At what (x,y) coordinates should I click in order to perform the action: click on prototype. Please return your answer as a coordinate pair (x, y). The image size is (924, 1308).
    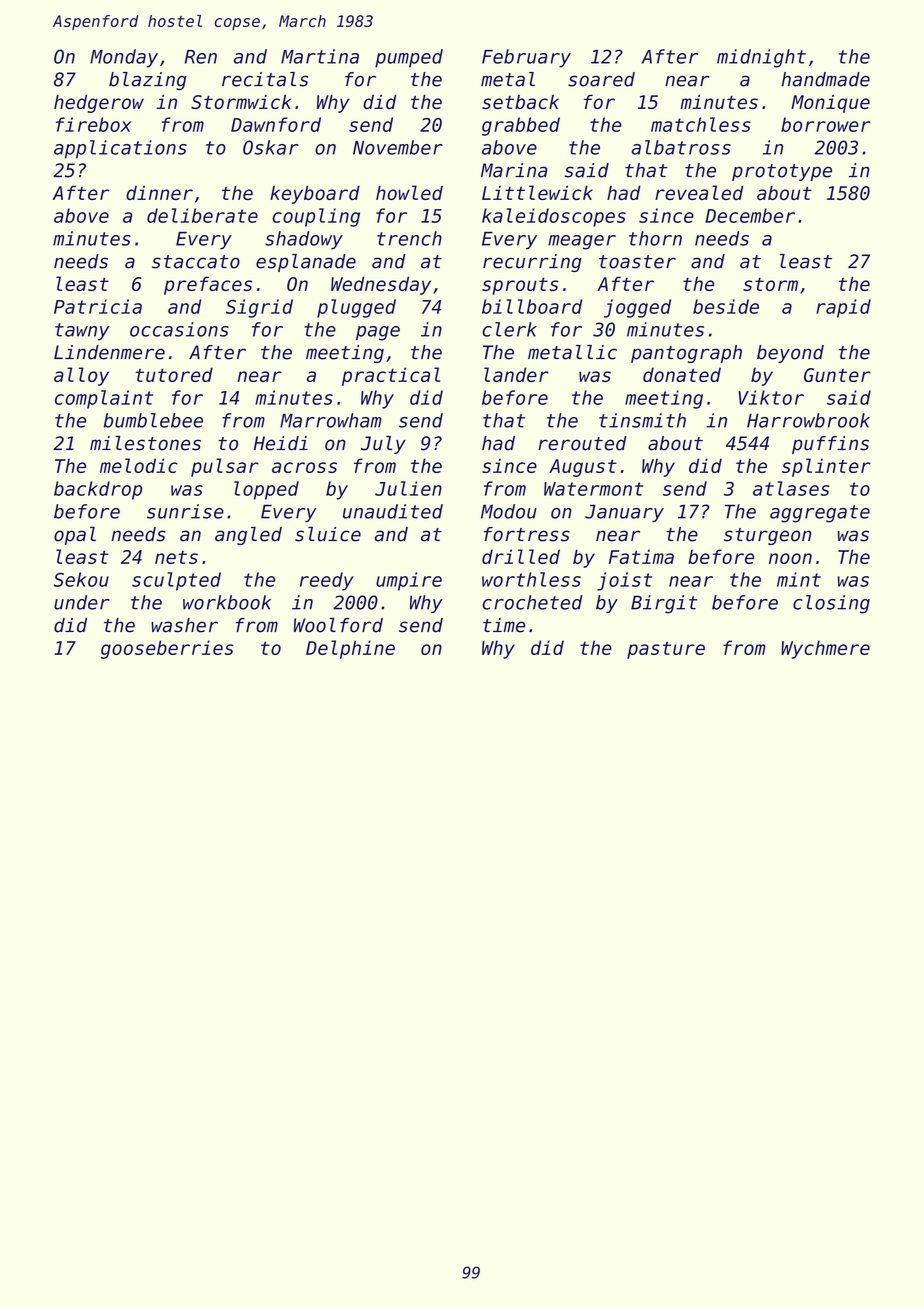
    Looking at the image, I should click on (782, 172).
